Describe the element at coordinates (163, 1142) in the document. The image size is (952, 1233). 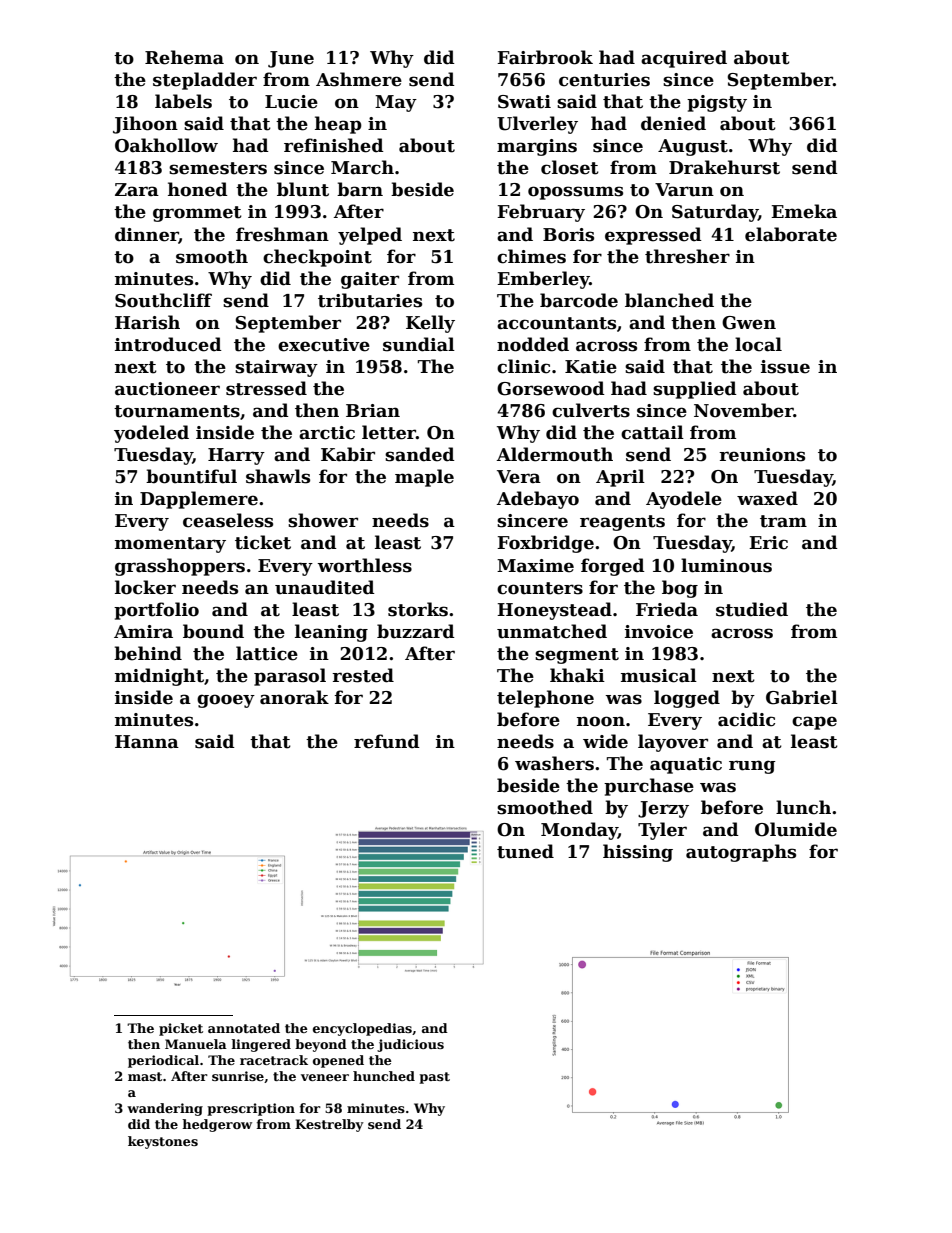
I see `keystones` at that location.
